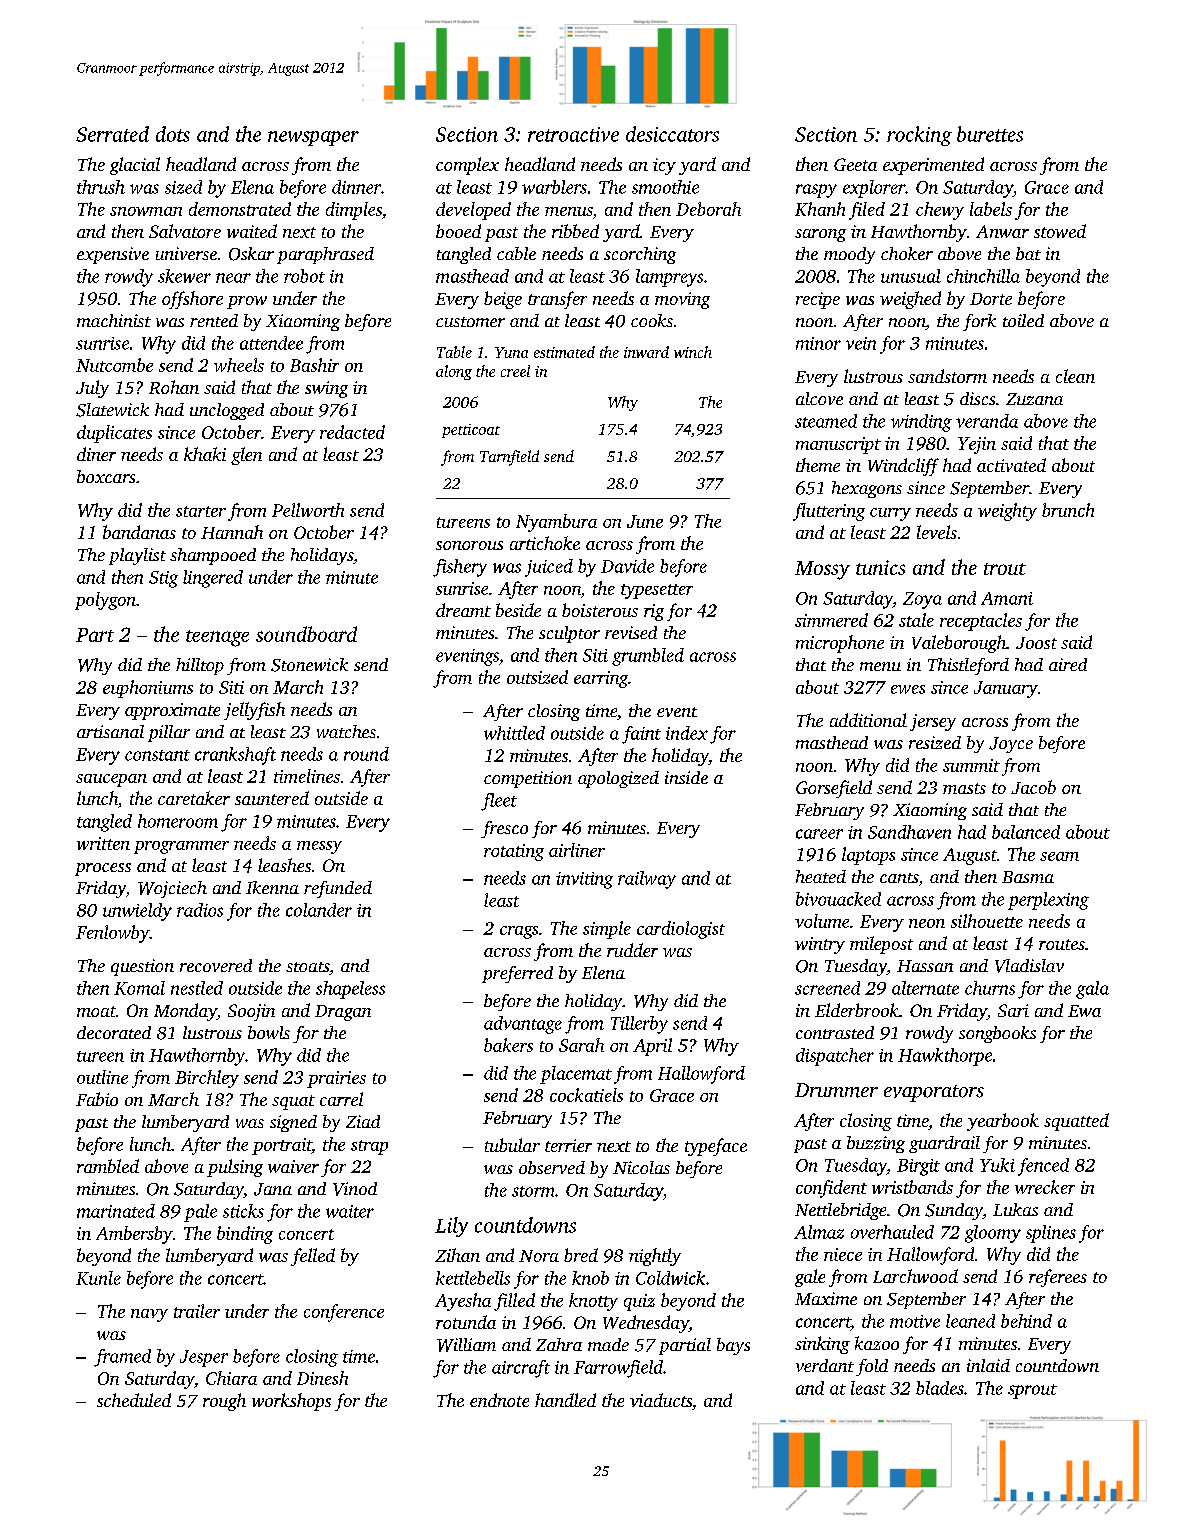  Describe the element at coordinates (503, 300) in the screenshot. I see `beige` at that location.
